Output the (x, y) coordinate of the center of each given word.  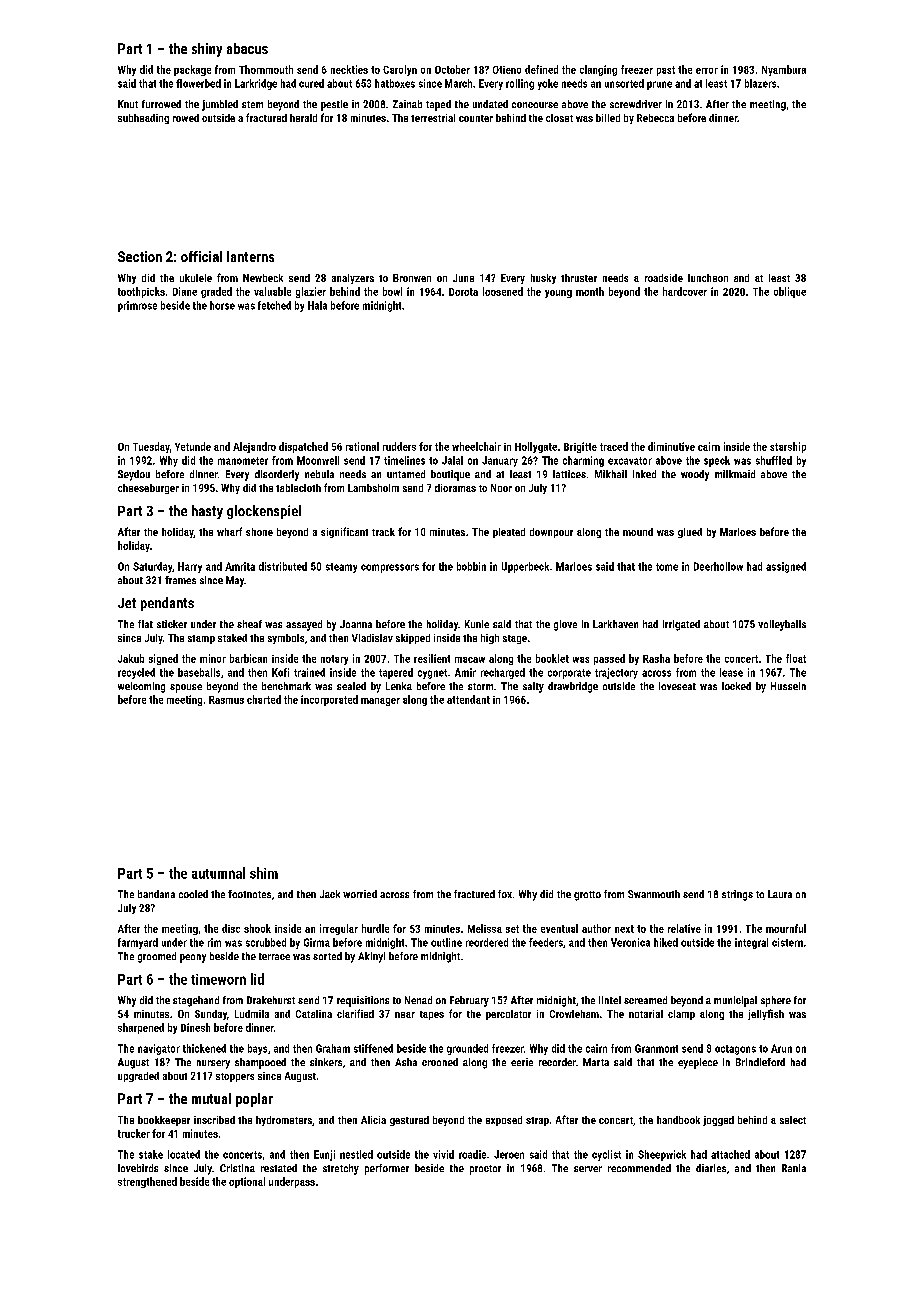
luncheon (708, 278)
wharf (229, 531)
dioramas (455, 488)
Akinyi (371, 957)
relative (684, 928)
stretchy (341, 1169)
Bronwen (412, 278)
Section (140, 256)
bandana (156, 894)
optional (247, 1182)
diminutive (671, 446)
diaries (711, 1168)
